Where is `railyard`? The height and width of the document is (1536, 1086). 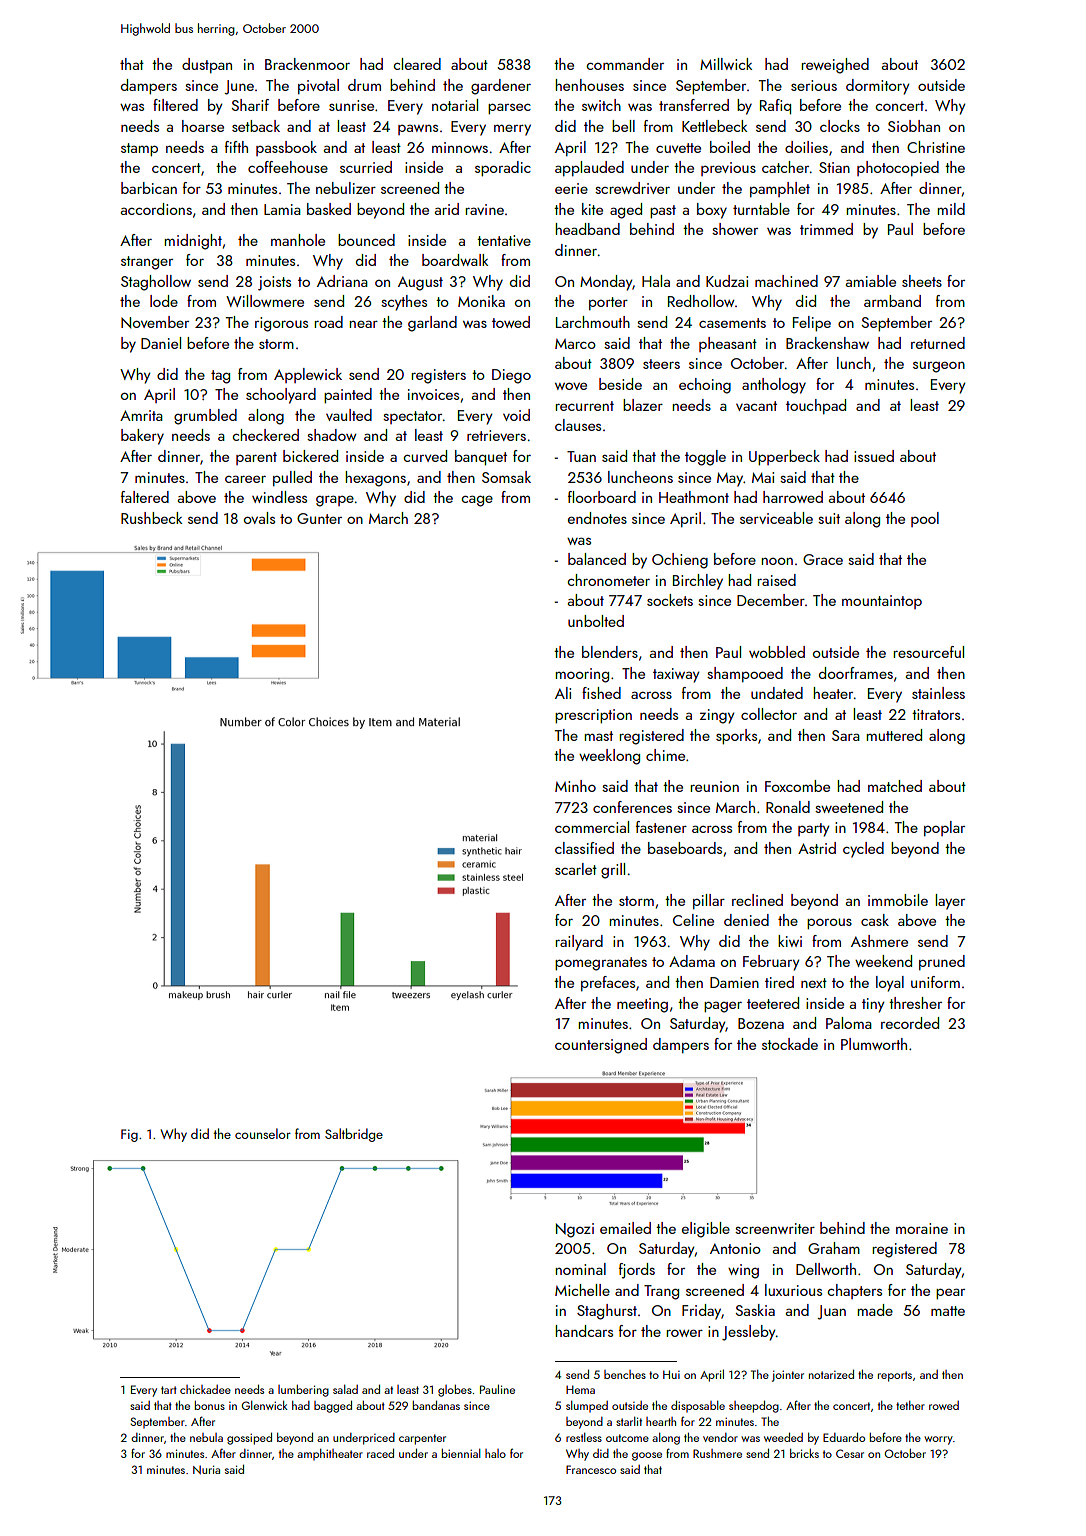
railyard is located at coordinates (579, 943).
